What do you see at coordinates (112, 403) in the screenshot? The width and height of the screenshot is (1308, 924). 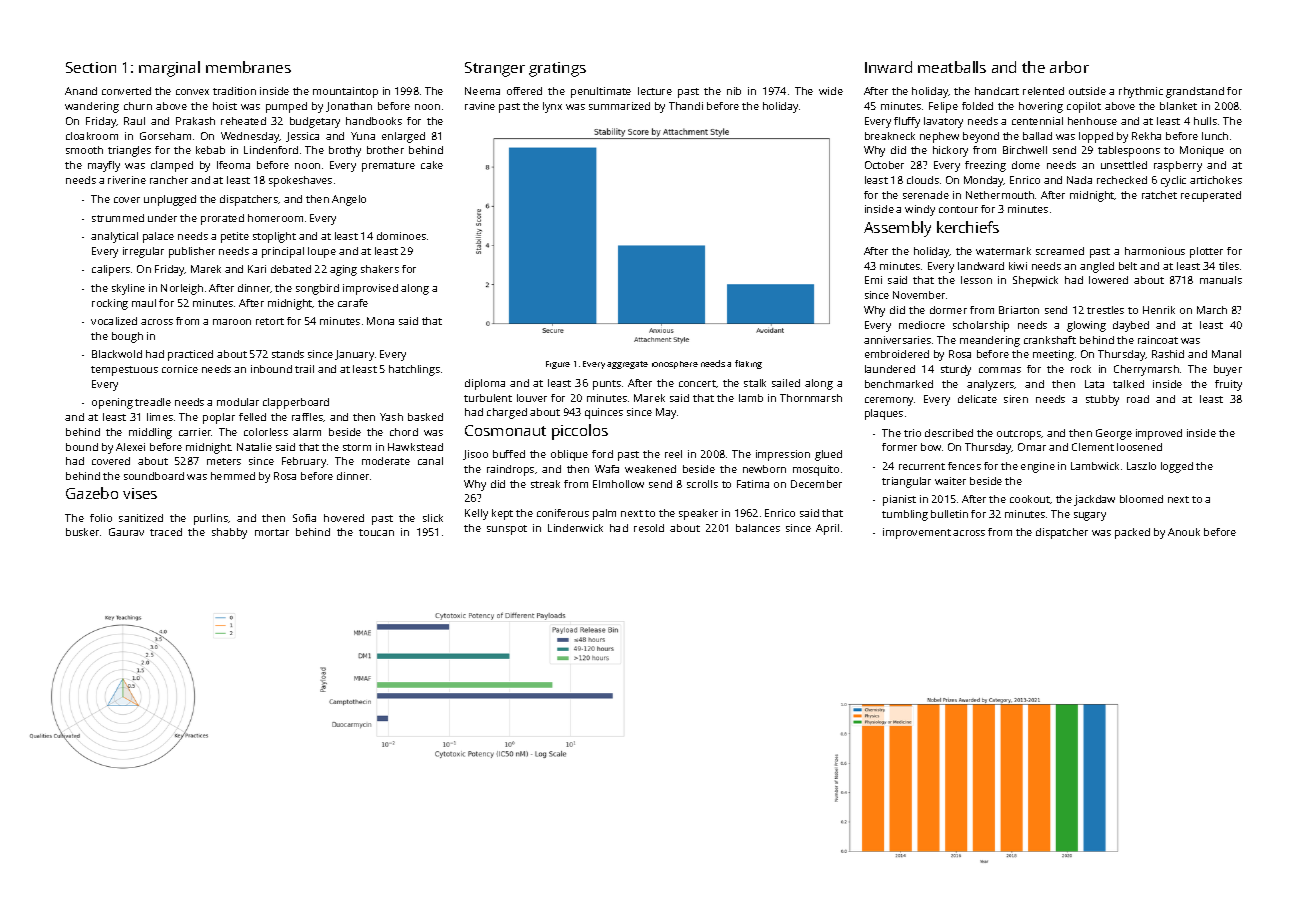 I see `opening` at bounding box center [112, 403].
